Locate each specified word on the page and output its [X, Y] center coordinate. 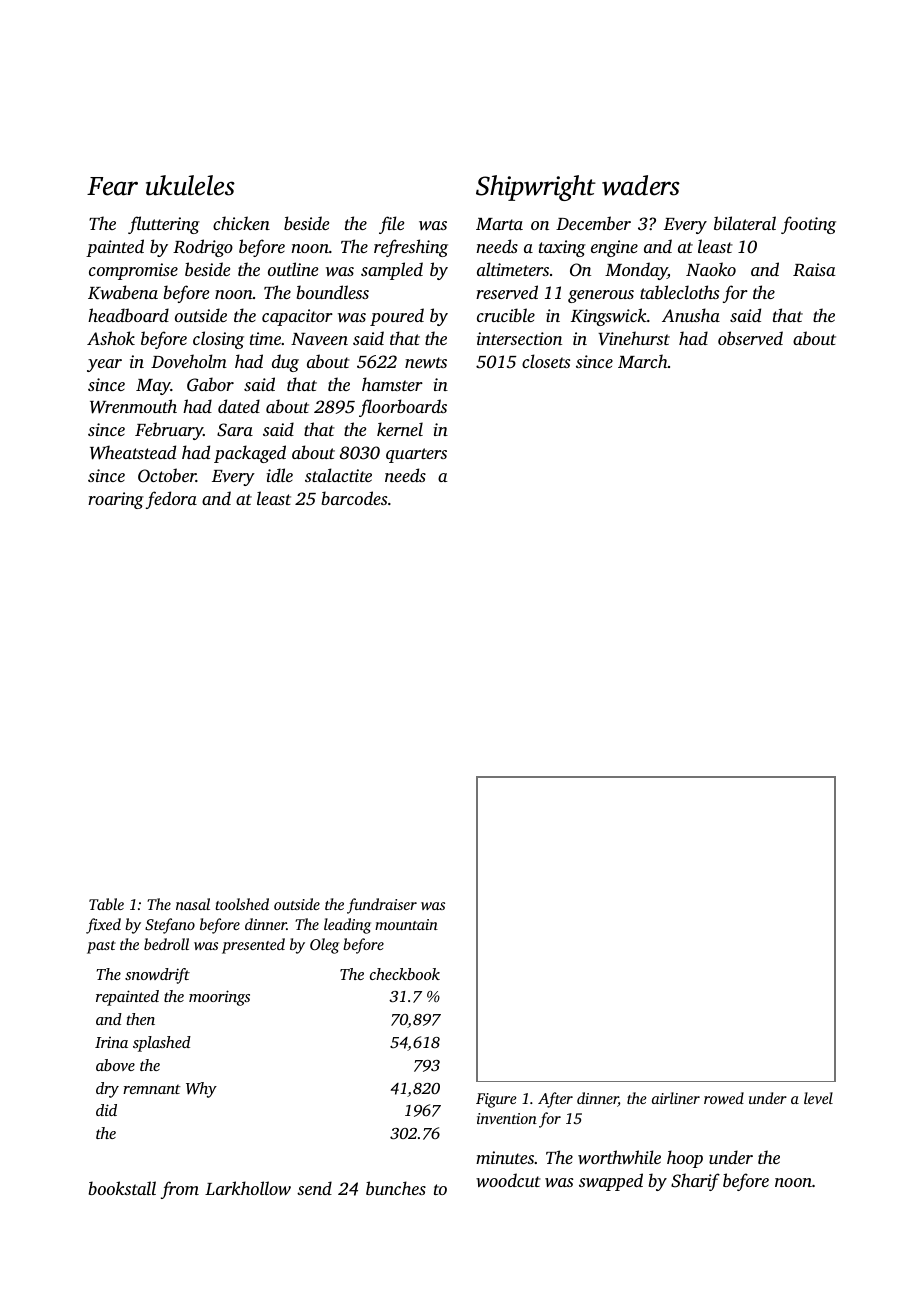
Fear [112, 186]
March [643, 361]
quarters [416, 455]
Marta [499, 224]
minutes [505, 1157]
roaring [116, 500]
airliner [676, 1098]
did [106, 1110]
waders [641, 185]
